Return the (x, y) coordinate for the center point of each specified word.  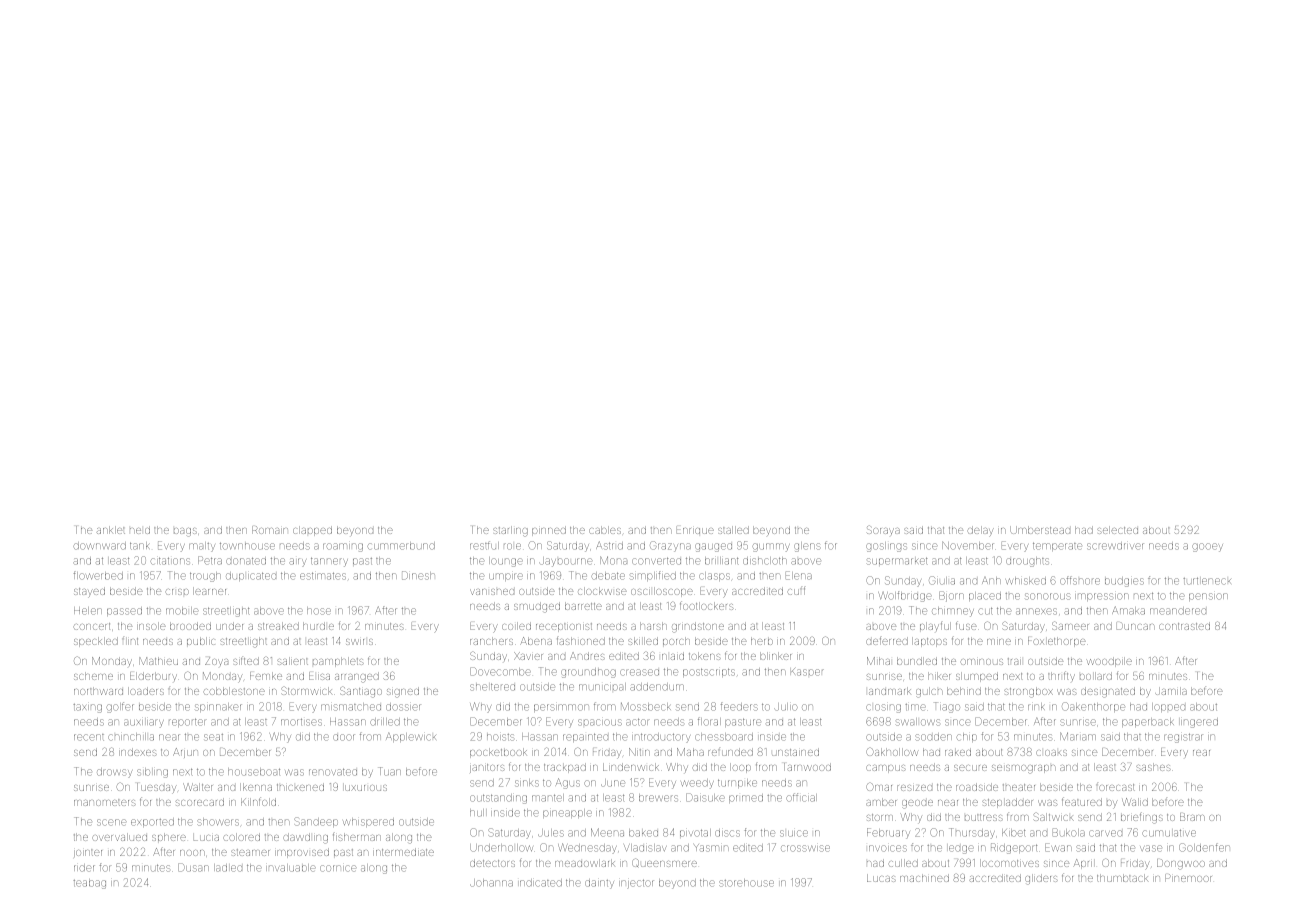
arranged (357, 677)
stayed (89, 592)
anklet (111, 530)
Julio (786, 707)
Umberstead (1040, 530)
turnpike (737, 783)
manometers (105, 802)
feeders (739, 706)
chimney (953, 612)
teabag (89, 884)
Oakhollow (892, 752)
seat (213, 737)
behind (964, 691)
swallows (917, 722)
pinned (549, 531)
